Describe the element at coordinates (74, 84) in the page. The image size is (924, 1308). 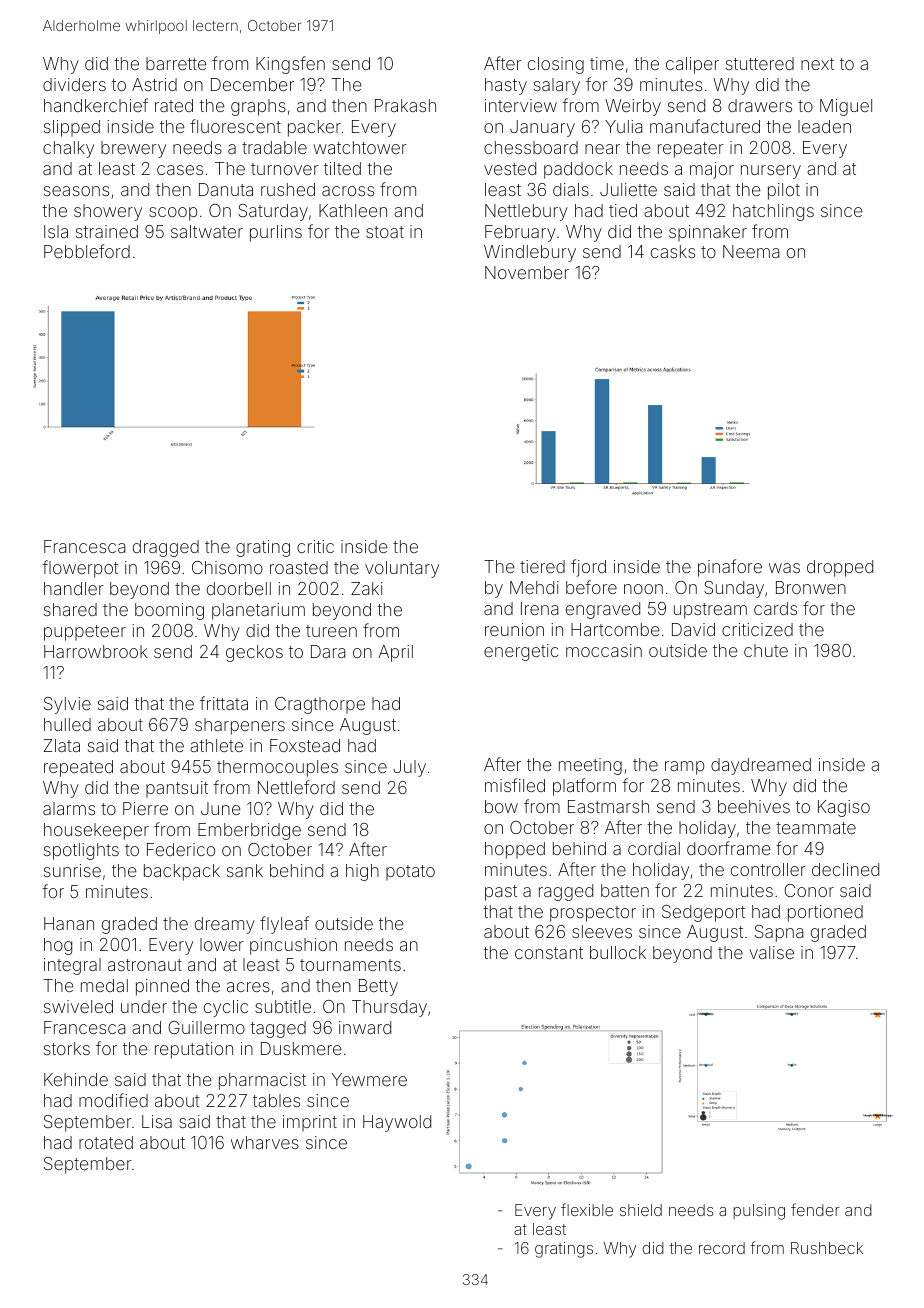
I see `dividers` at that location.
